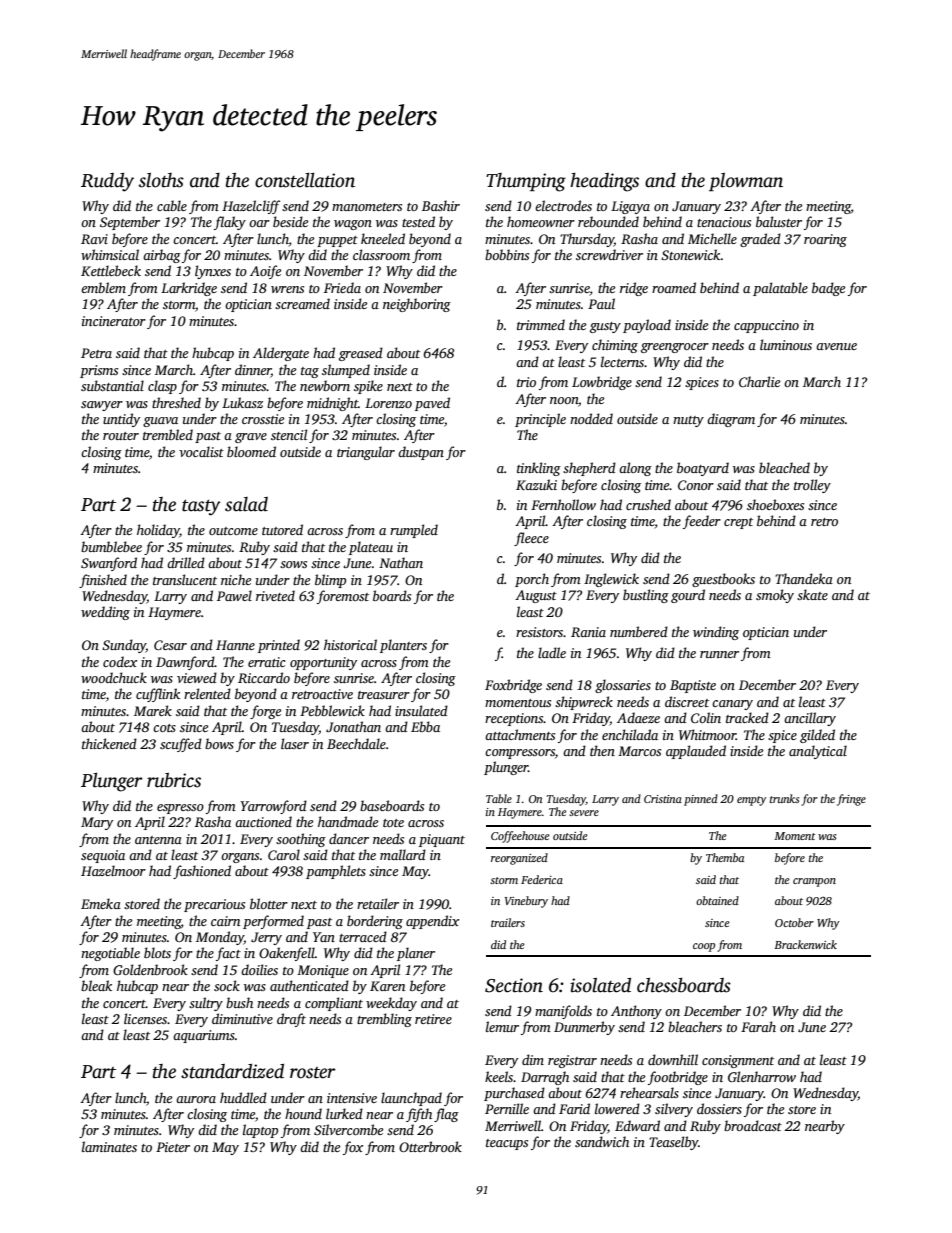 Image resolution: width=952 pixels, height=1233 pixels. What do you see at coordinates (430, 1146) in the screenshot?
I see `Otterbrook` at bounding box center [430, 1146].
